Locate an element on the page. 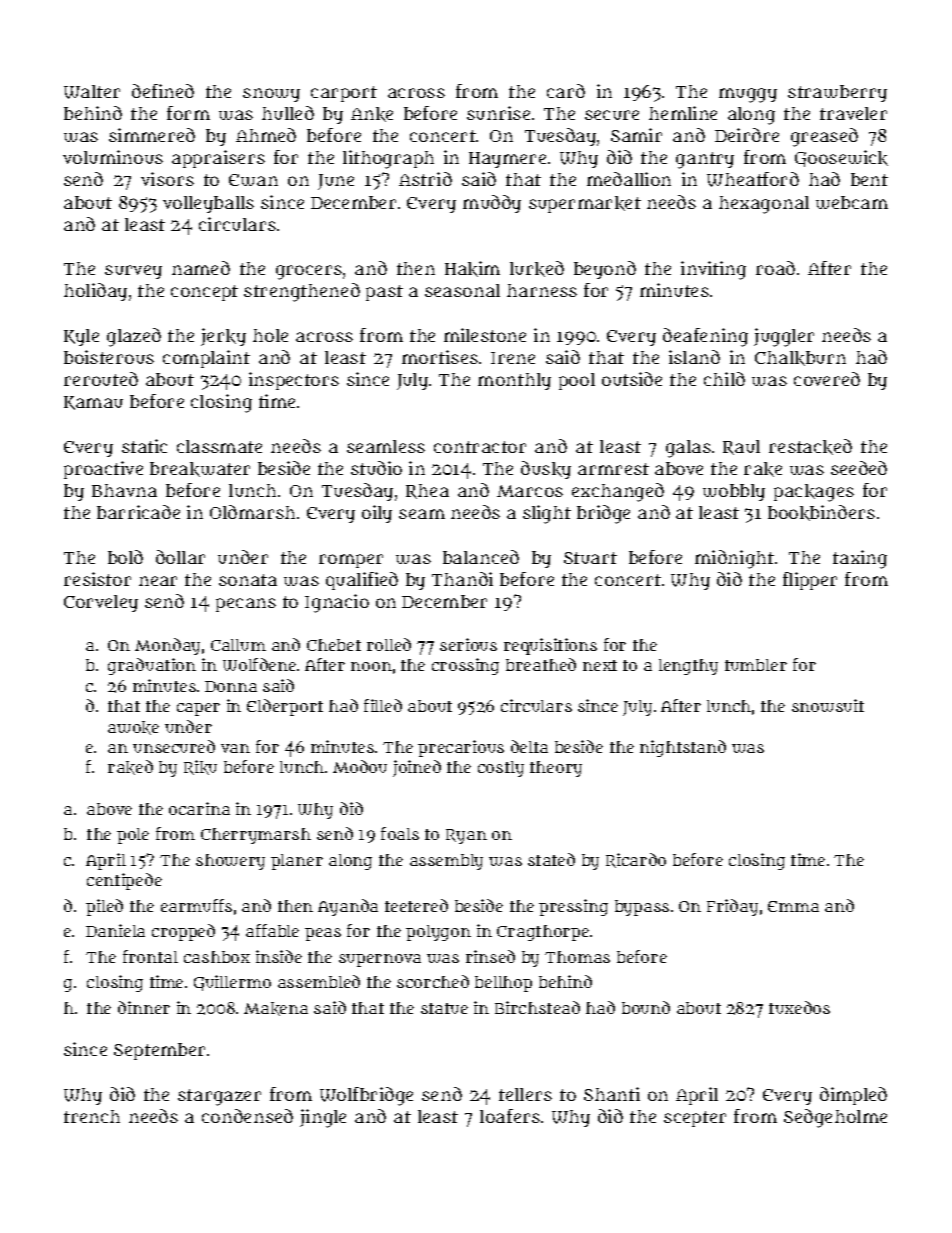  restacked is located at coordinates (810, 447).
